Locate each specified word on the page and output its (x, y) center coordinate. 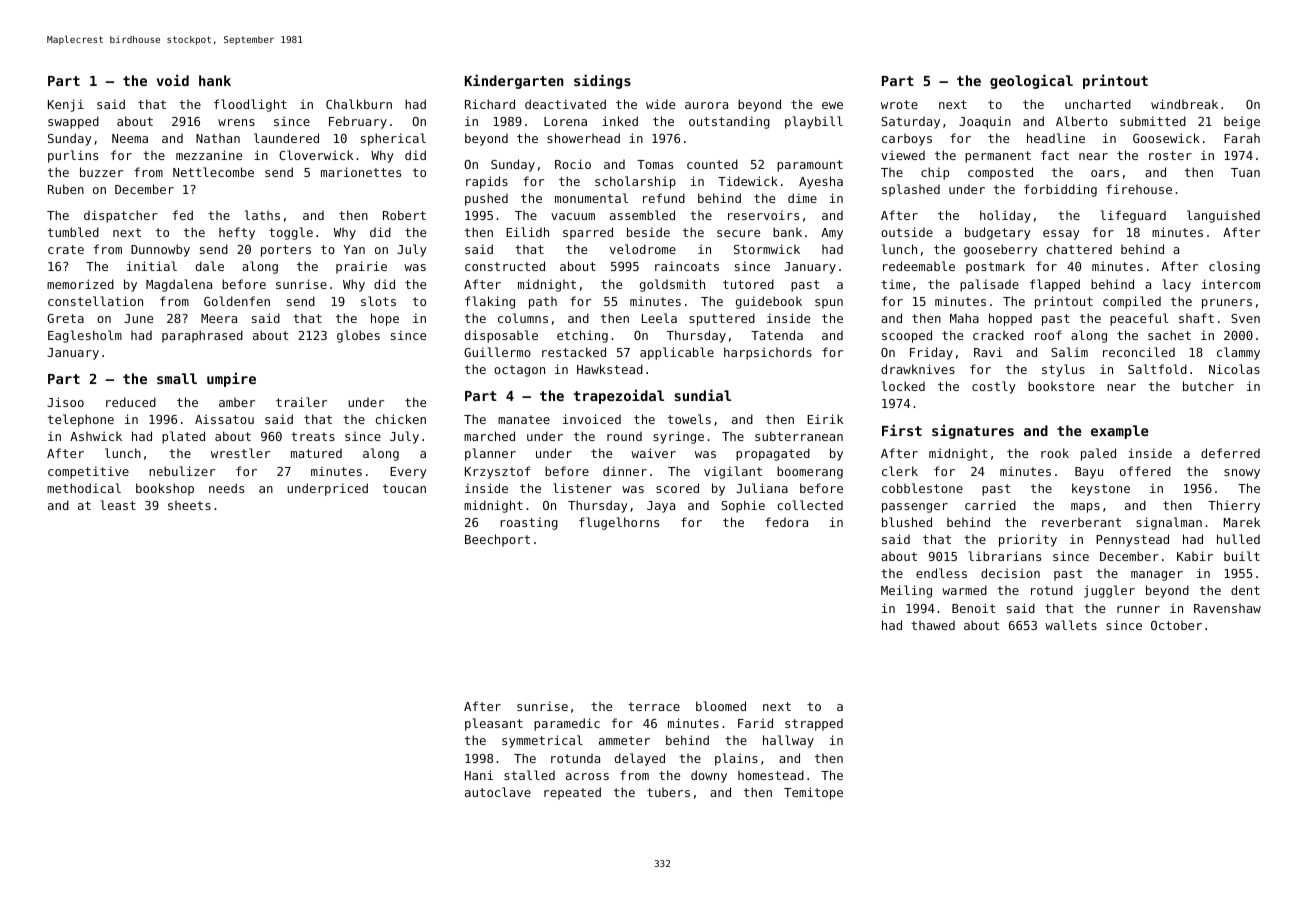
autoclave (498, 792)
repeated (572, 793)
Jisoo (66, 402)
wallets (1071, 625)
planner (490, 454)
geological (1031, 81)
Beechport (497, 540)
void (173, 80)
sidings (602, 81)
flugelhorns (619, 523)
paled (1098, 454)
